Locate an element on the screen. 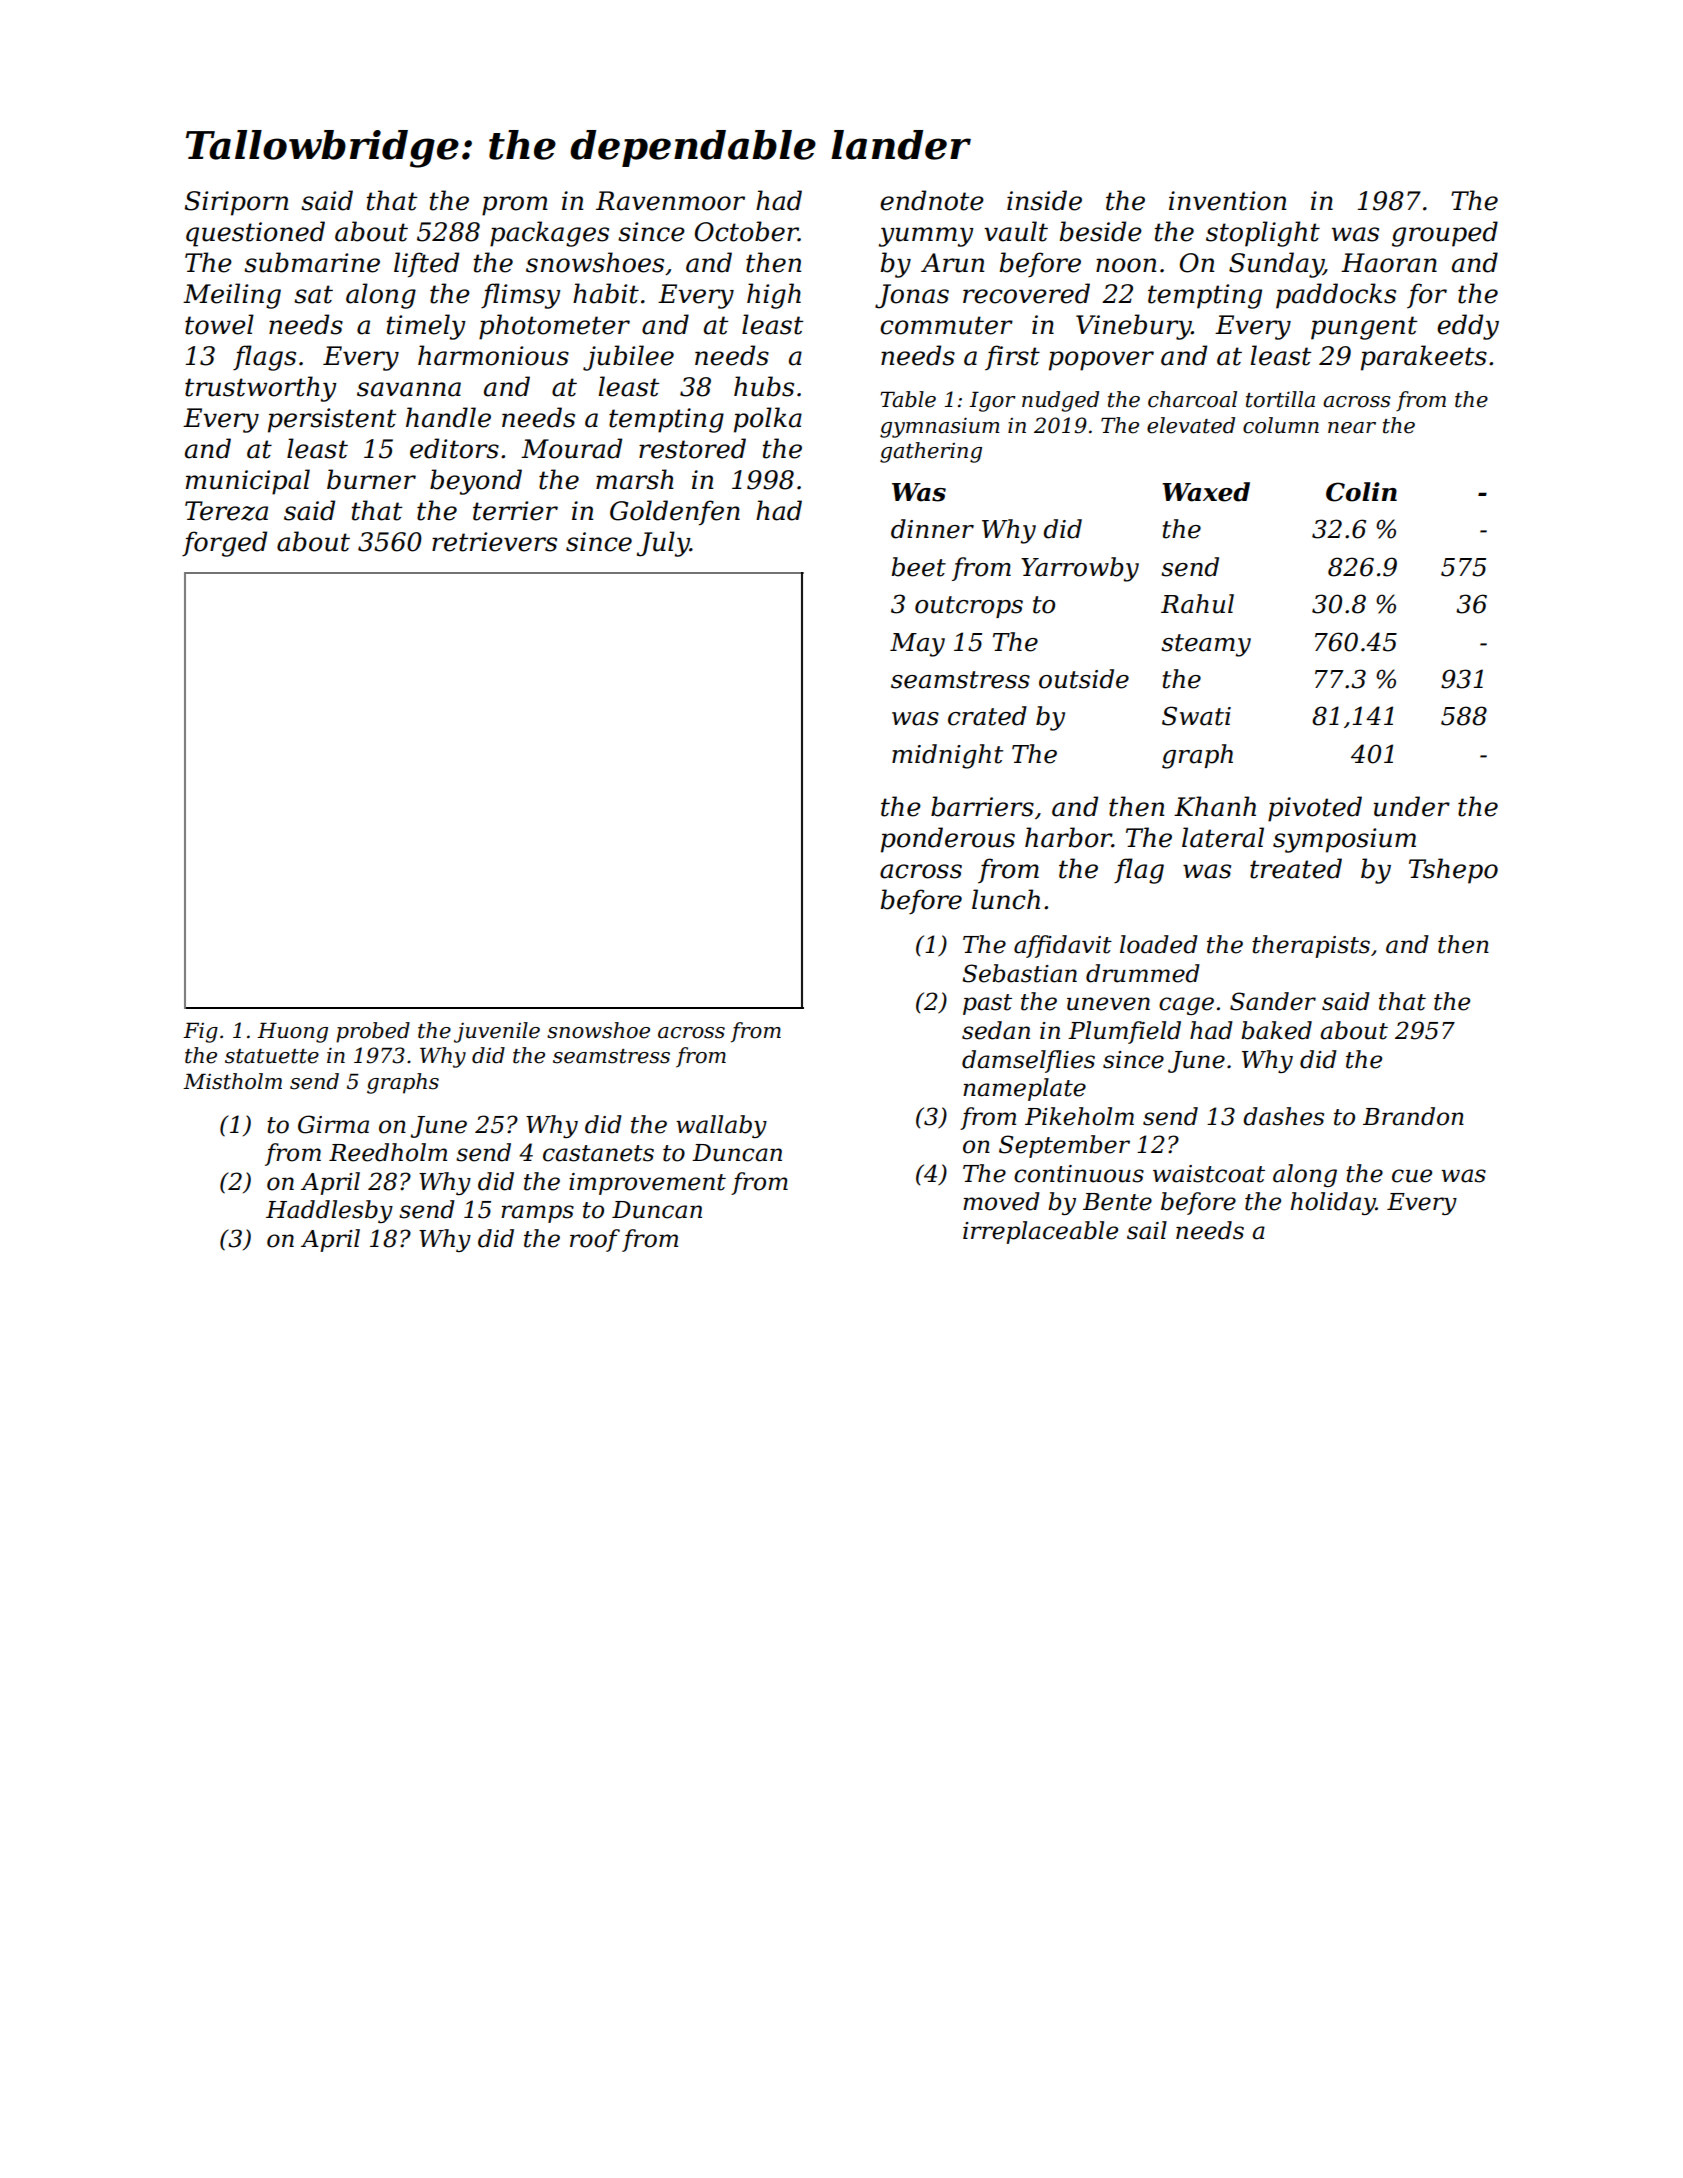  irreplaceable is located at coordinates (1040, 1232).
